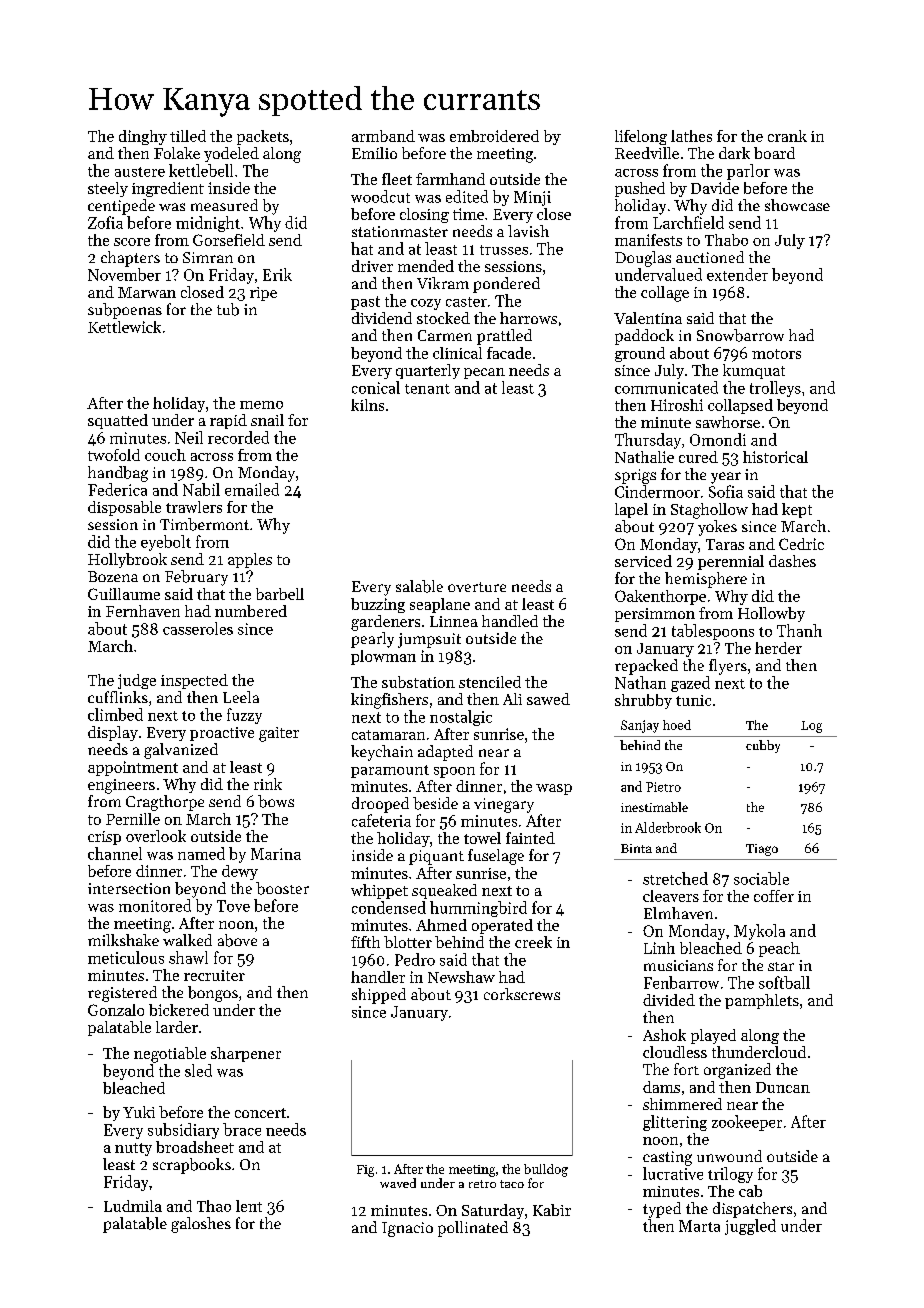  I want to click on showcase, so click(797, 205).
